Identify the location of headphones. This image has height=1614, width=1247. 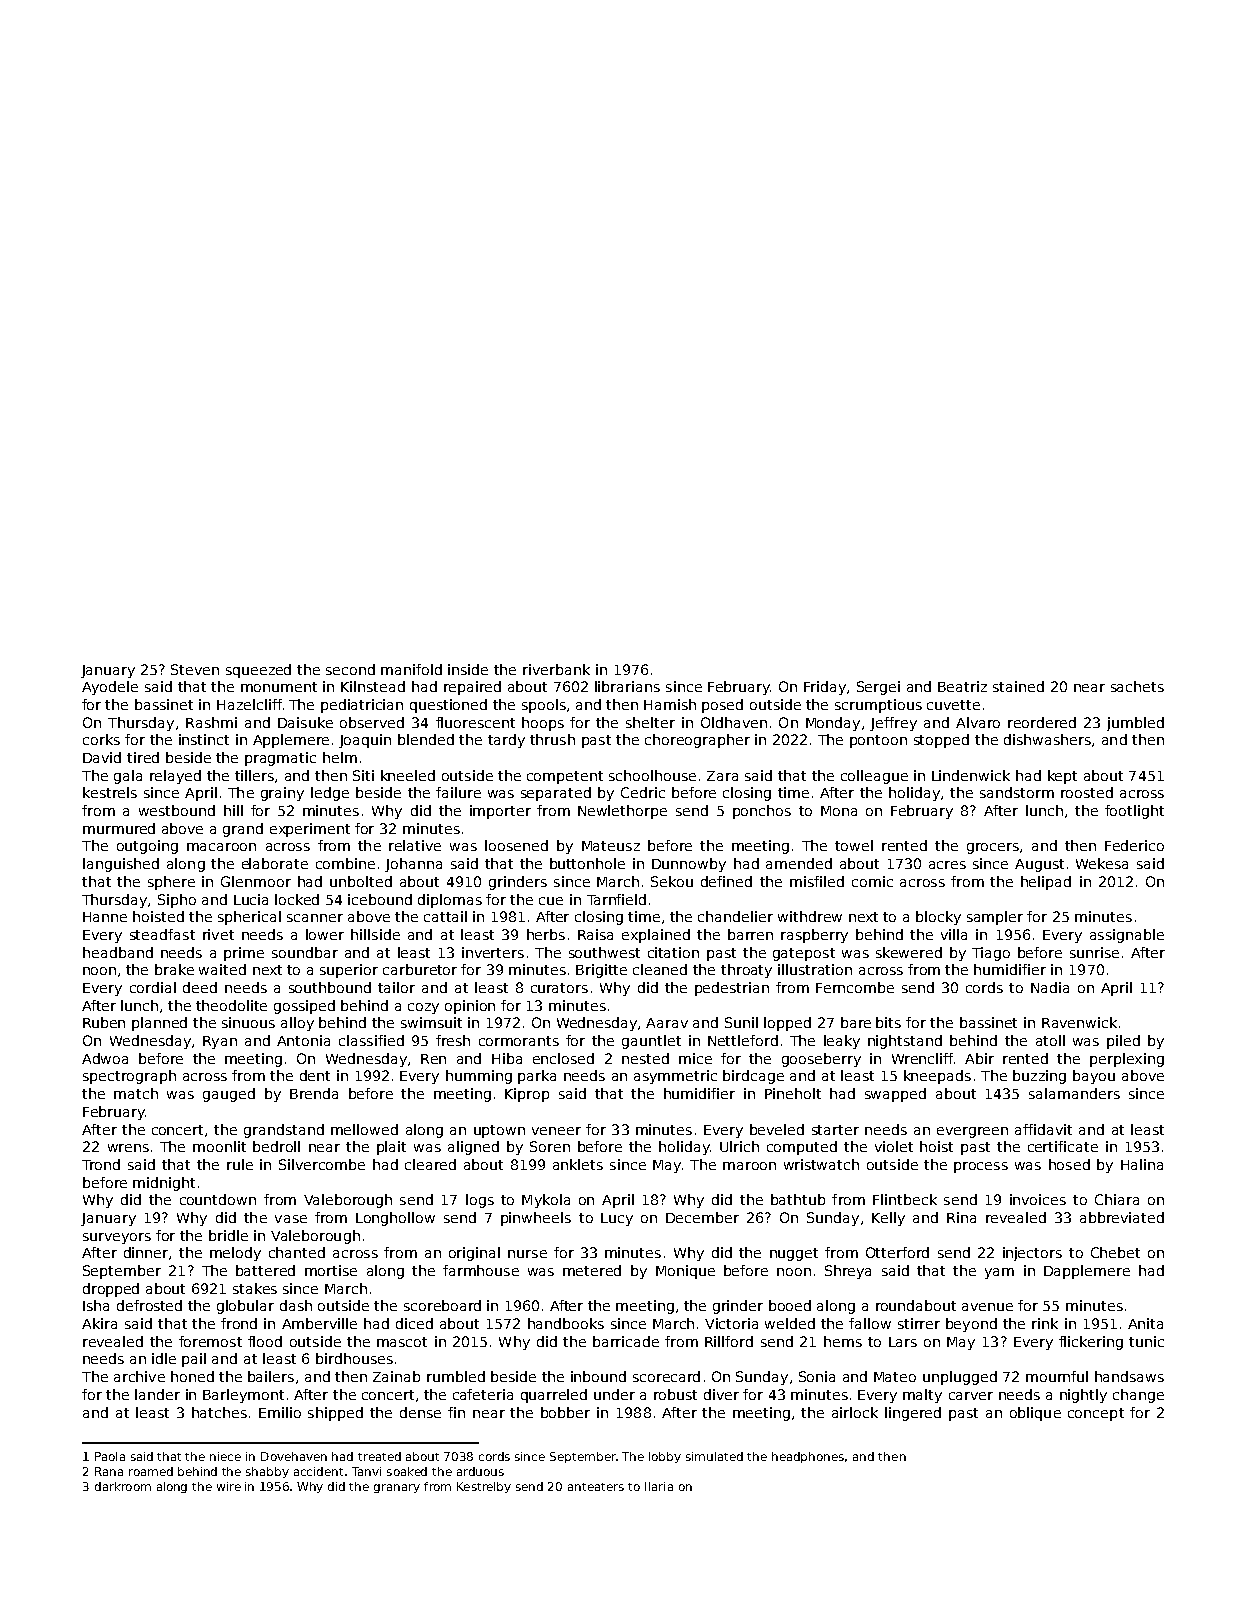
(808, 1457).
